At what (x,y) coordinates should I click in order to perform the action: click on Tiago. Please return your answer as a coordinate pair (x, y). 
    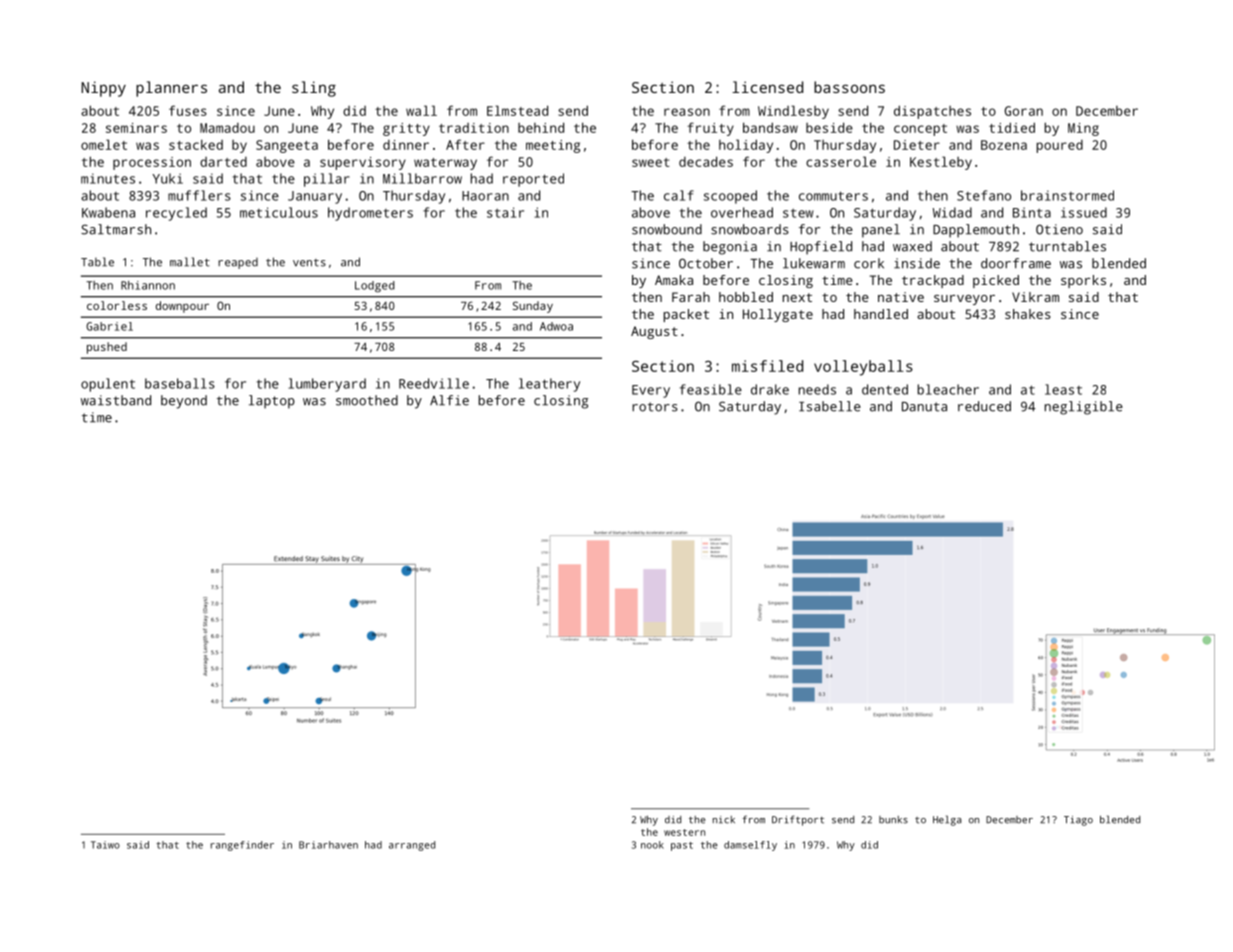
    Looking at the image, I should click on (1078, 821).
